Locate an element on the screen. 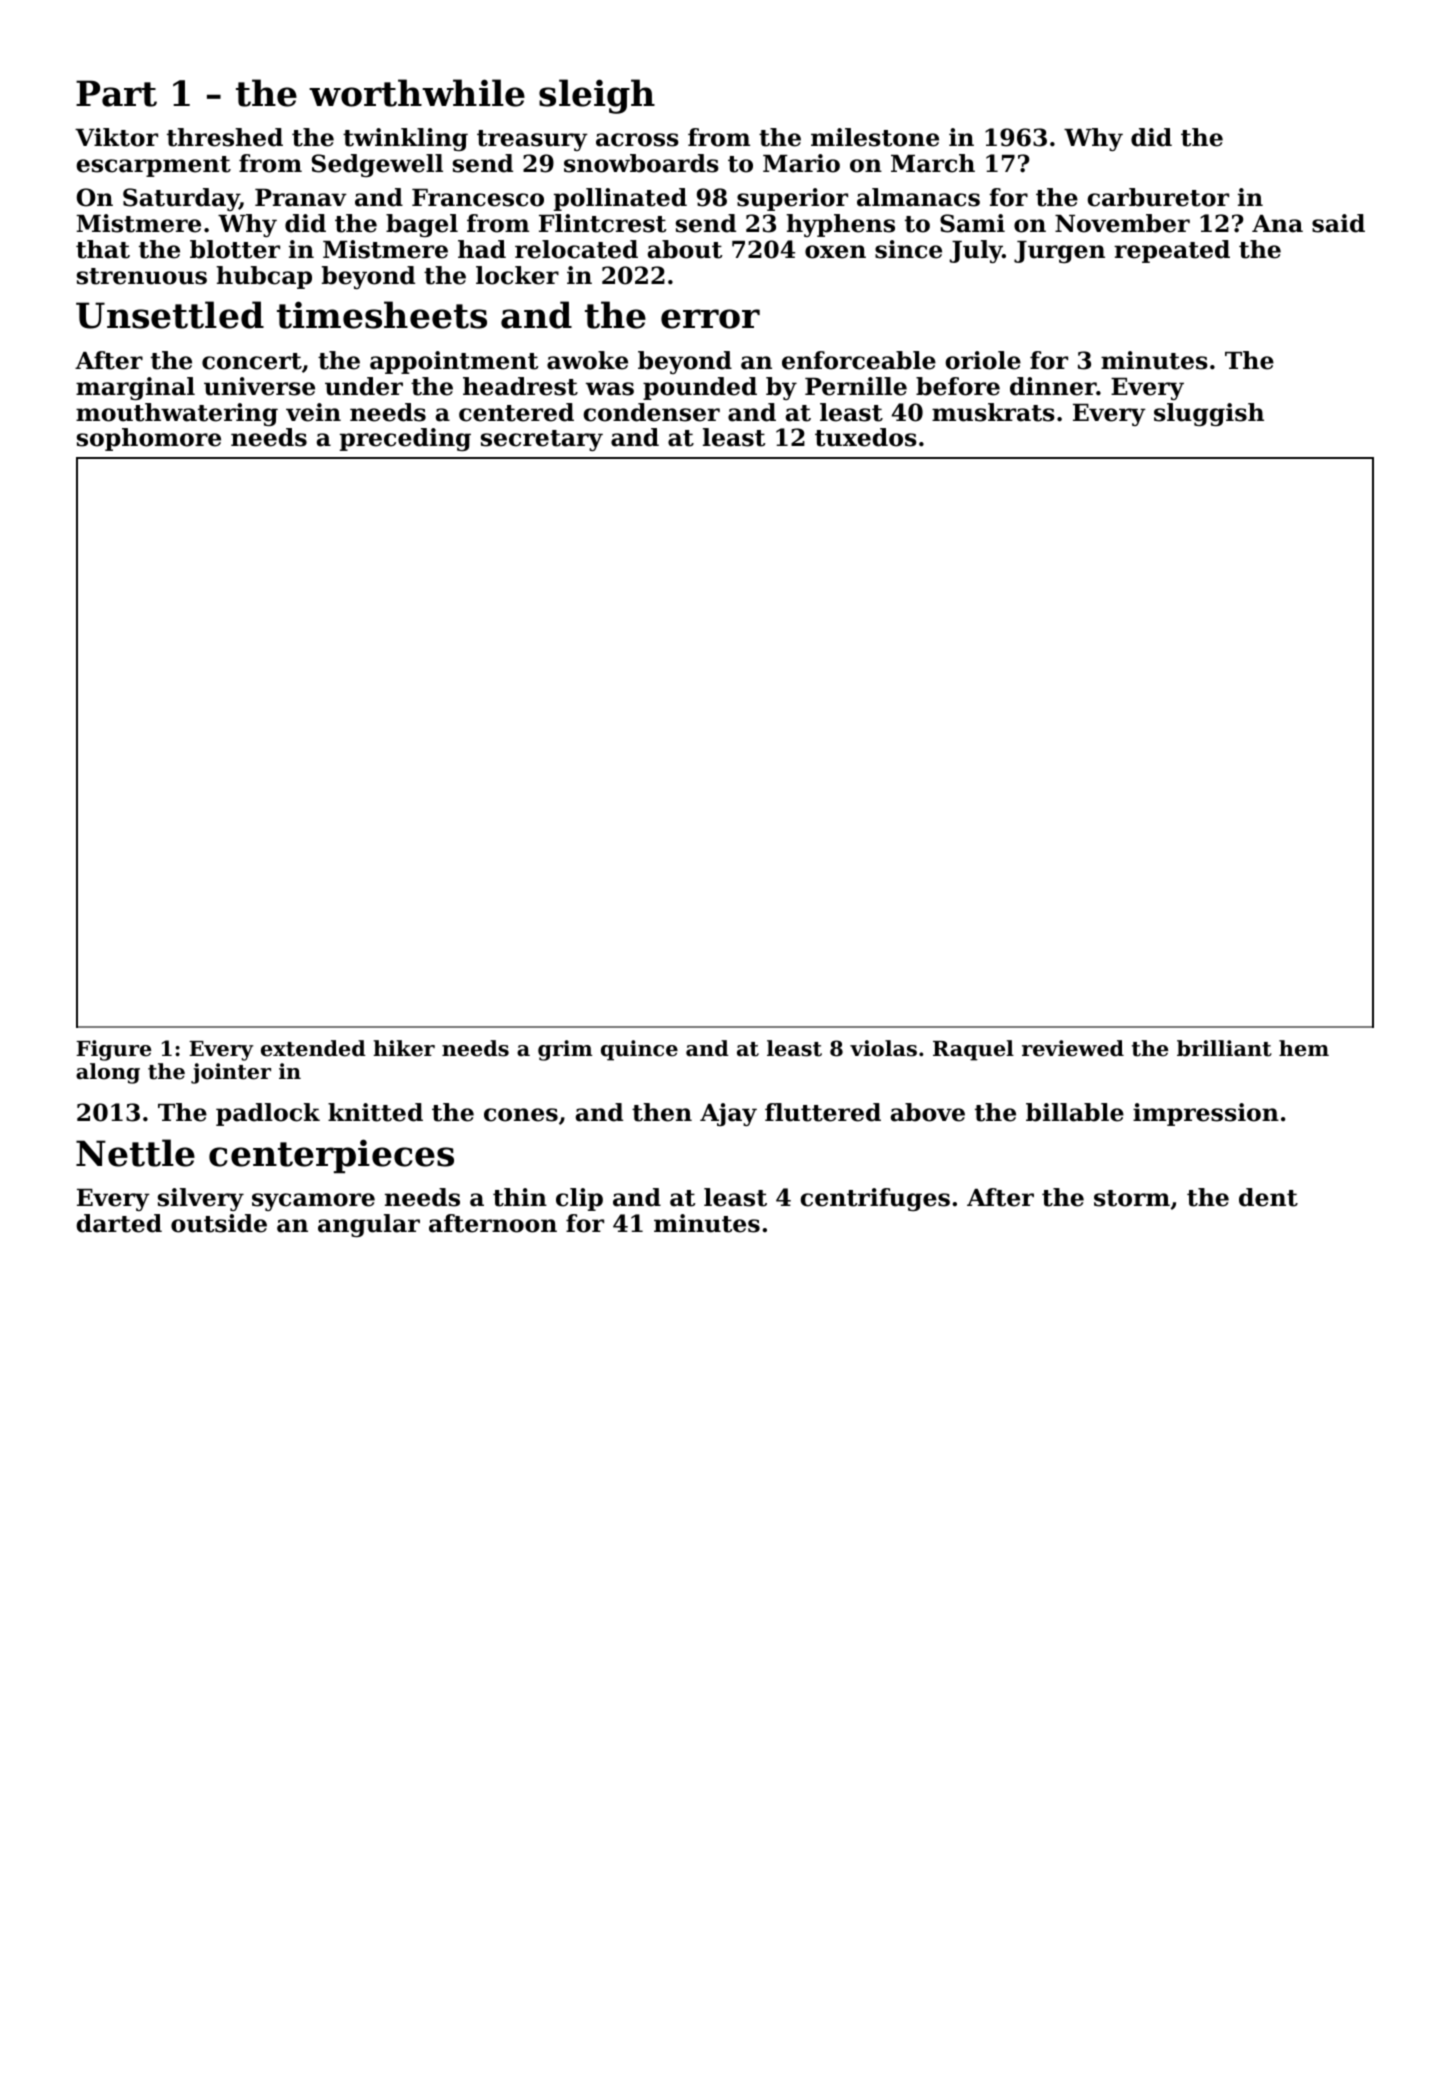 This screenshot has height=2100, width=1450. twinkling is located at coordinates (405, 139).
